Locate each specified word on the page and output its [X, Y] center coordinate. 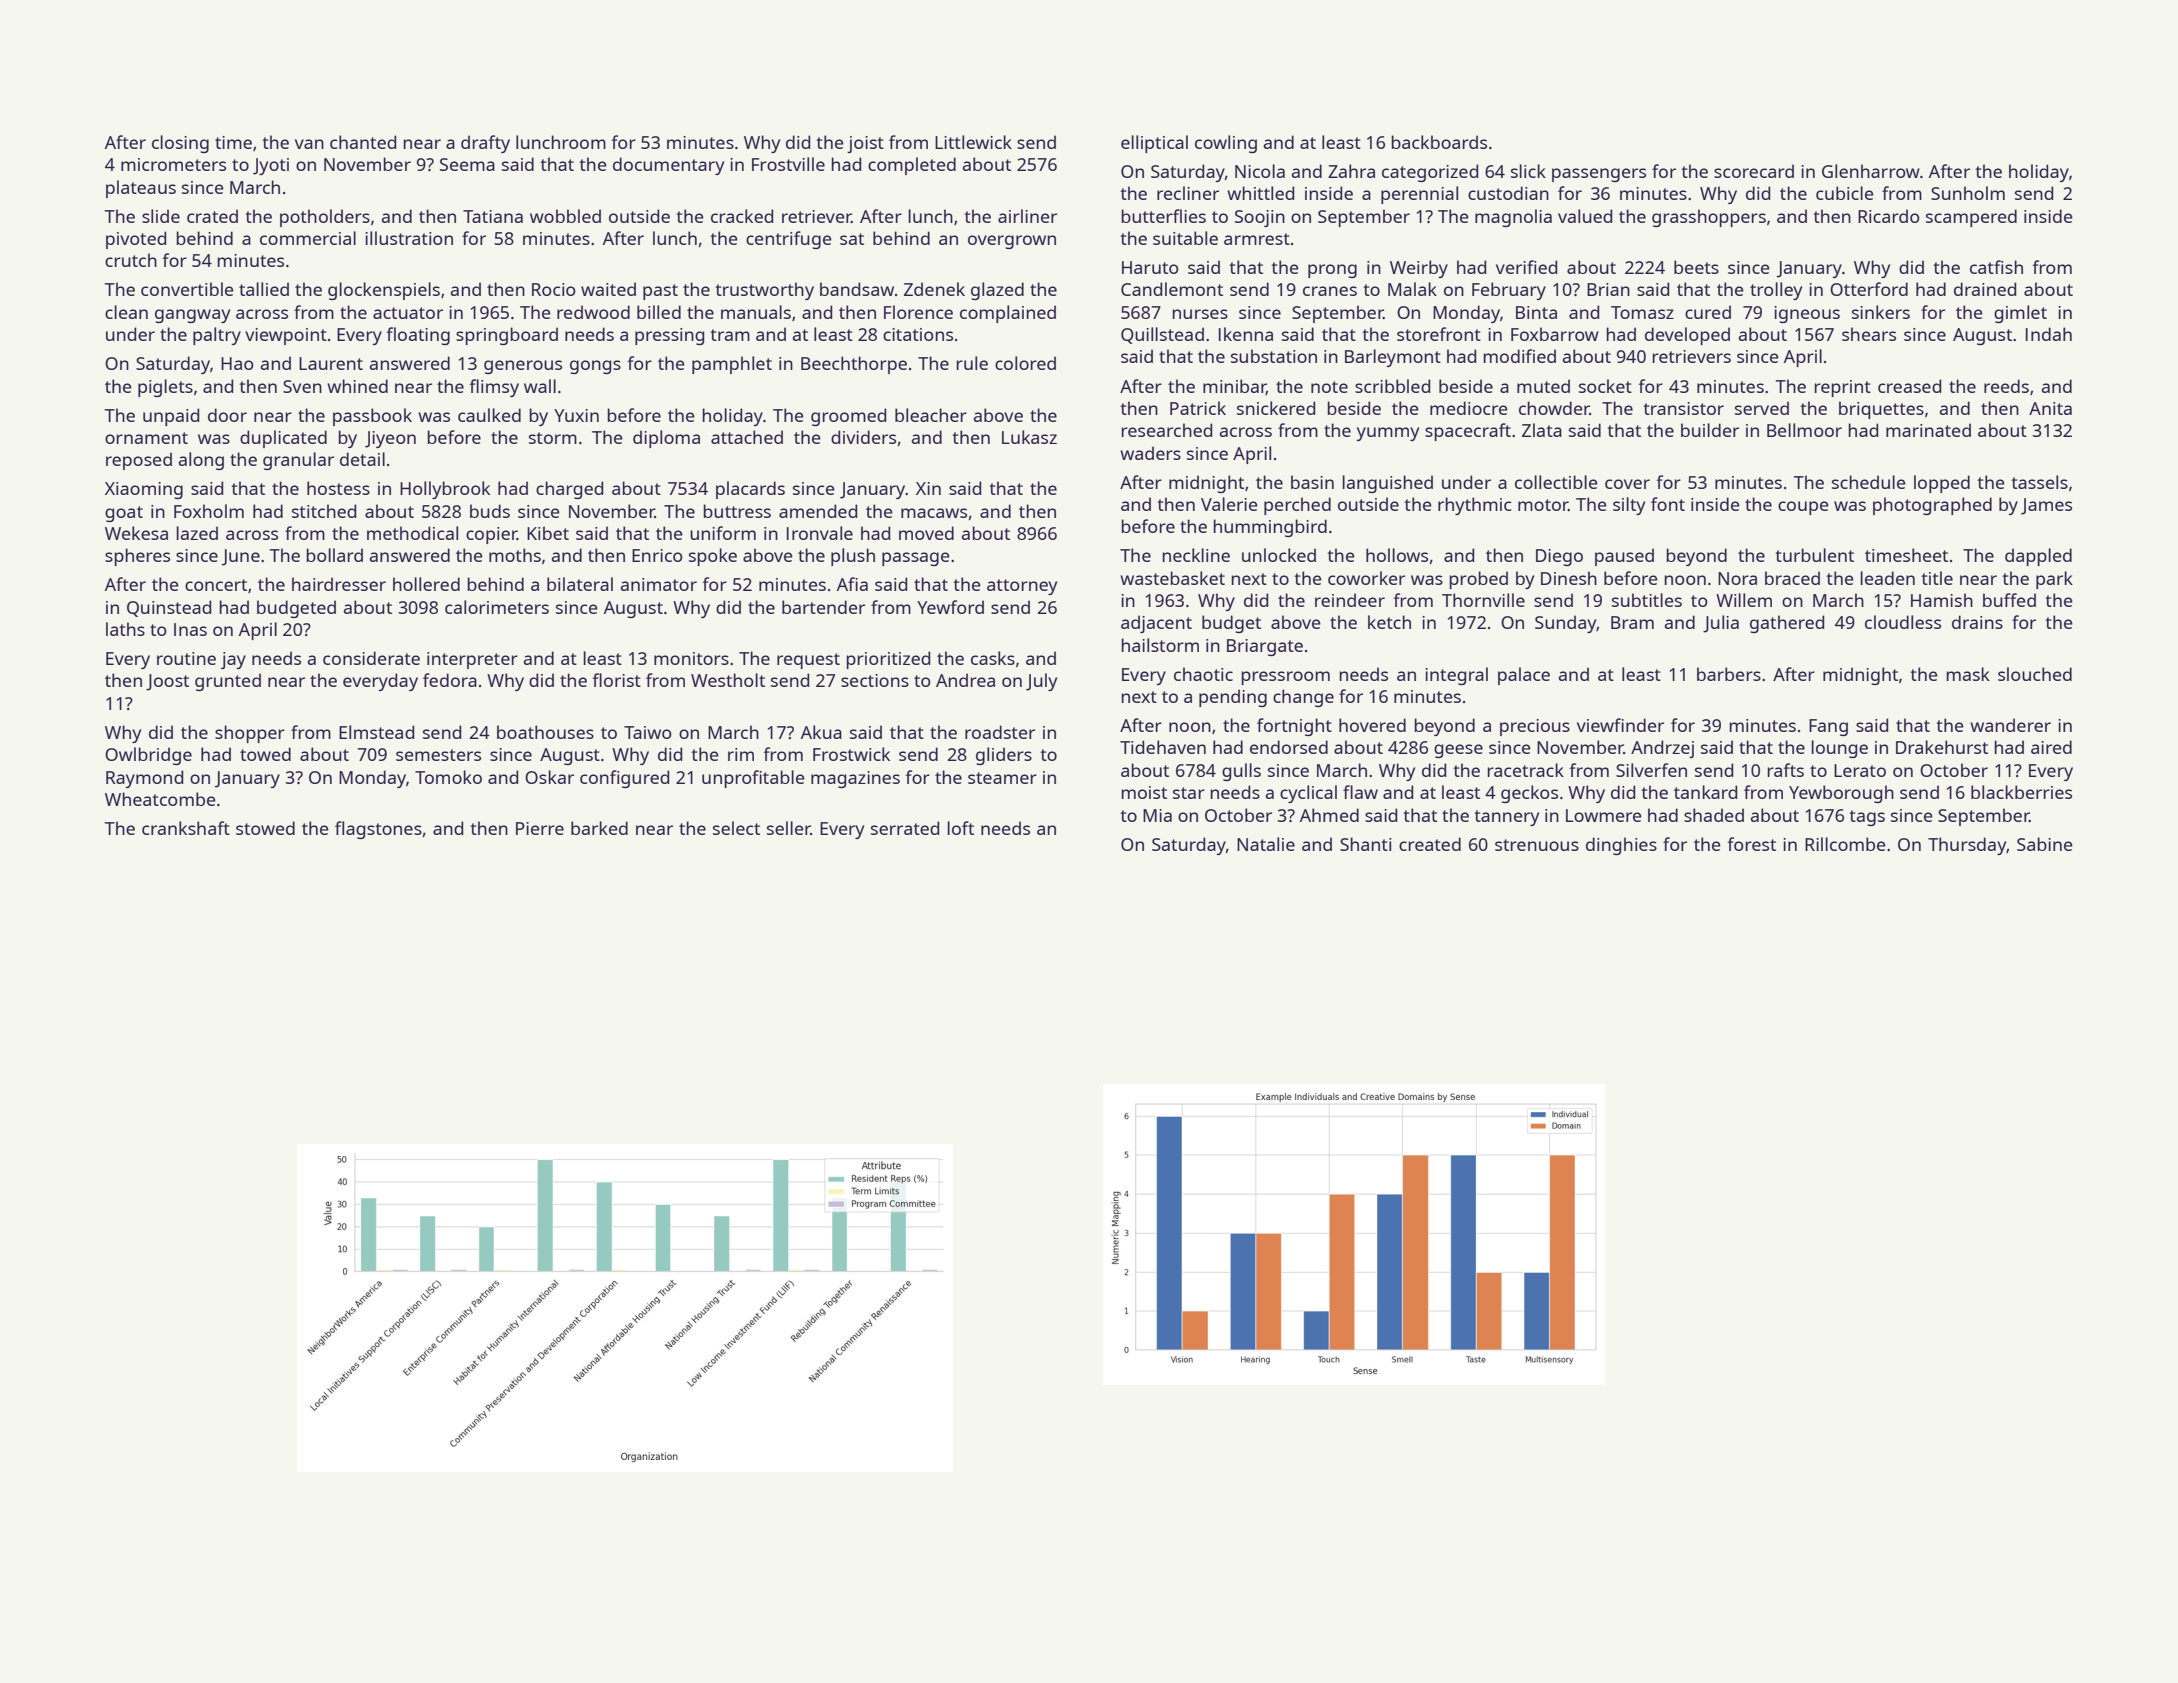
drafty [485, 144]
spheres [137, 557]
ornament [146, 438]
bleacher [931, 415]
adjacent [1156, 624]
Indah [2049, 334]
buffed [2009, 600]
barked [599, 828]
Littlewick [973, 142]
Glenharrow [1871, 171]
